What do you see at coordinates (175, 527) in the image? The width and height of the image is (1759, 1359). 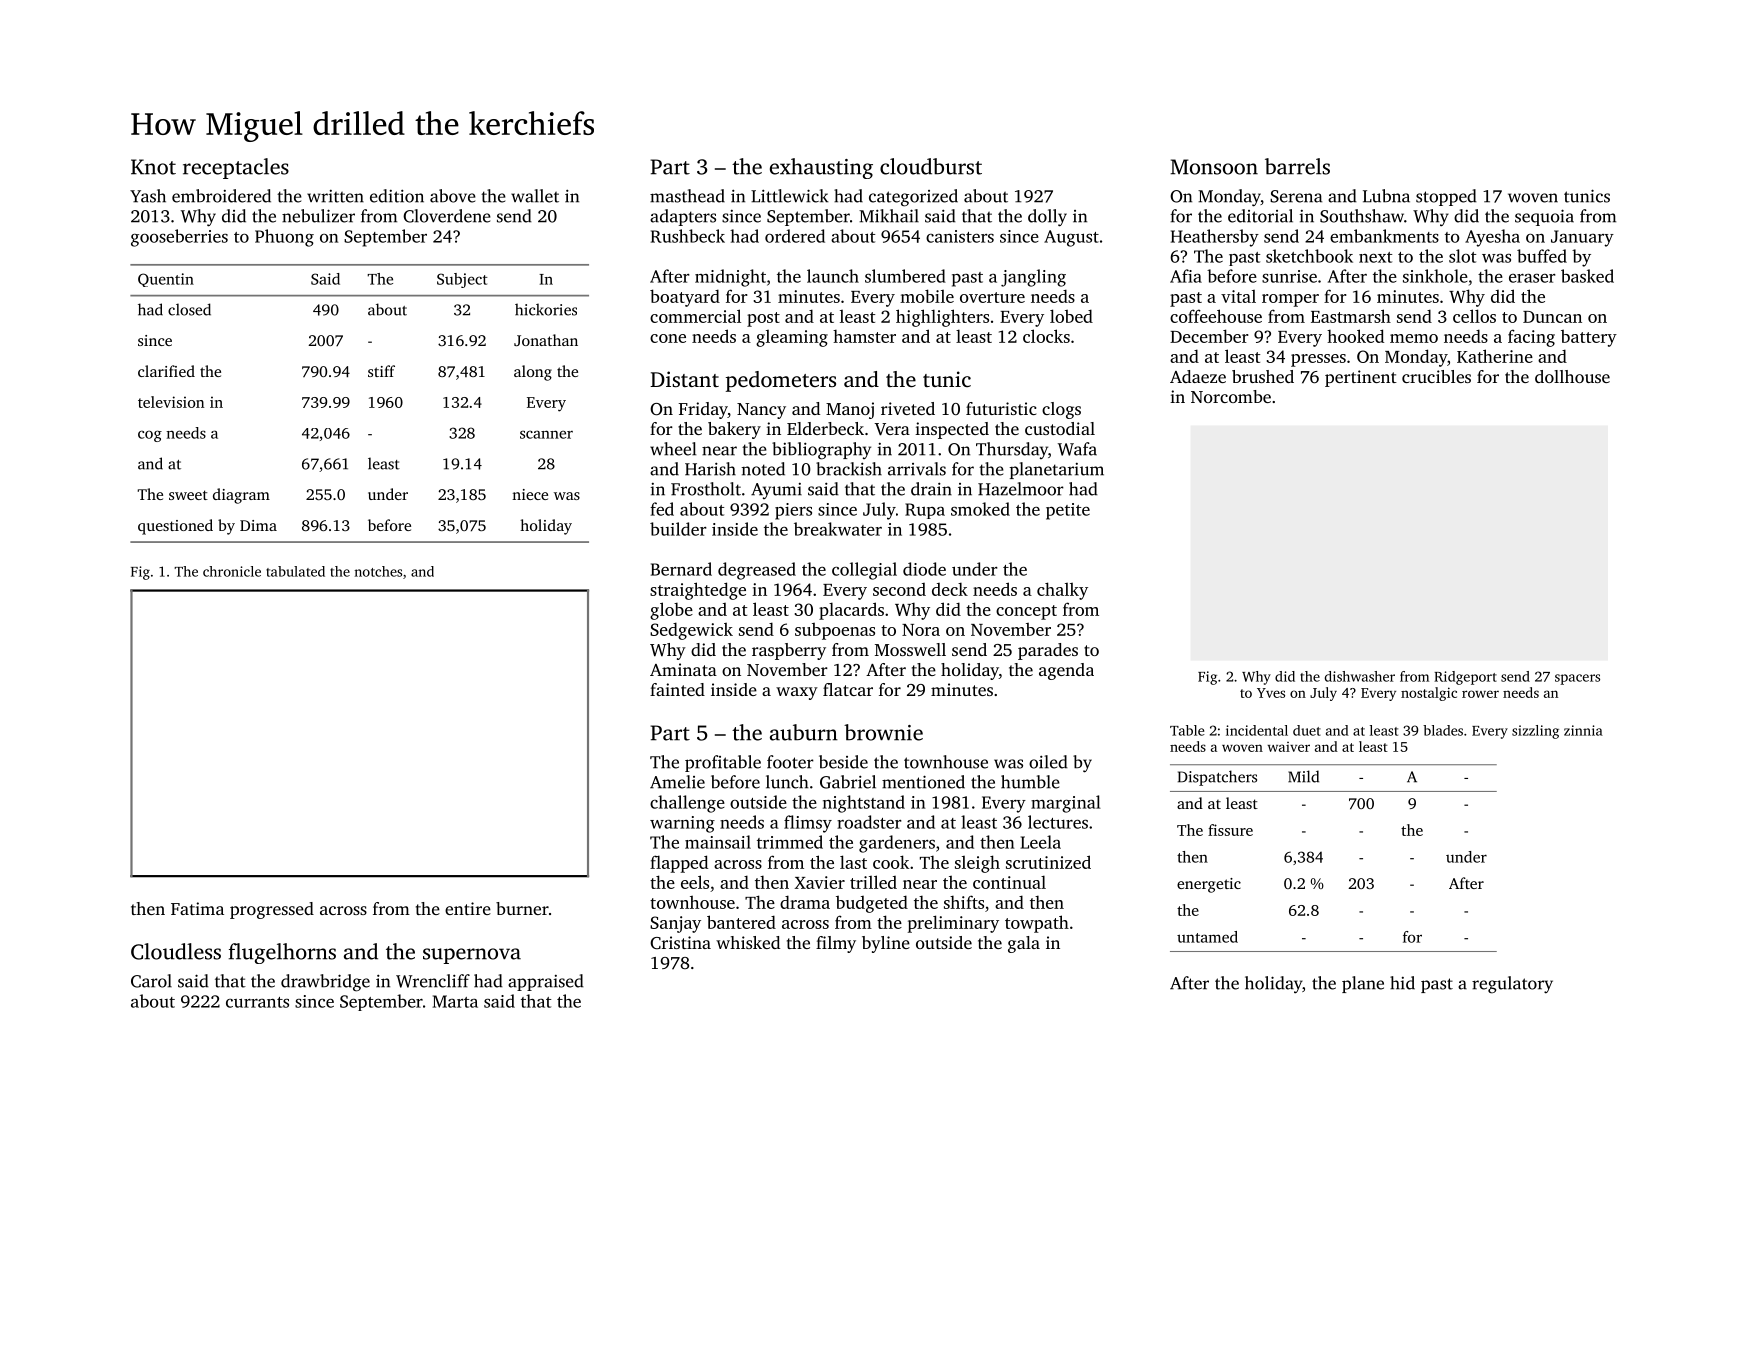 I see `questioned` at bounding box center [175, 527].
